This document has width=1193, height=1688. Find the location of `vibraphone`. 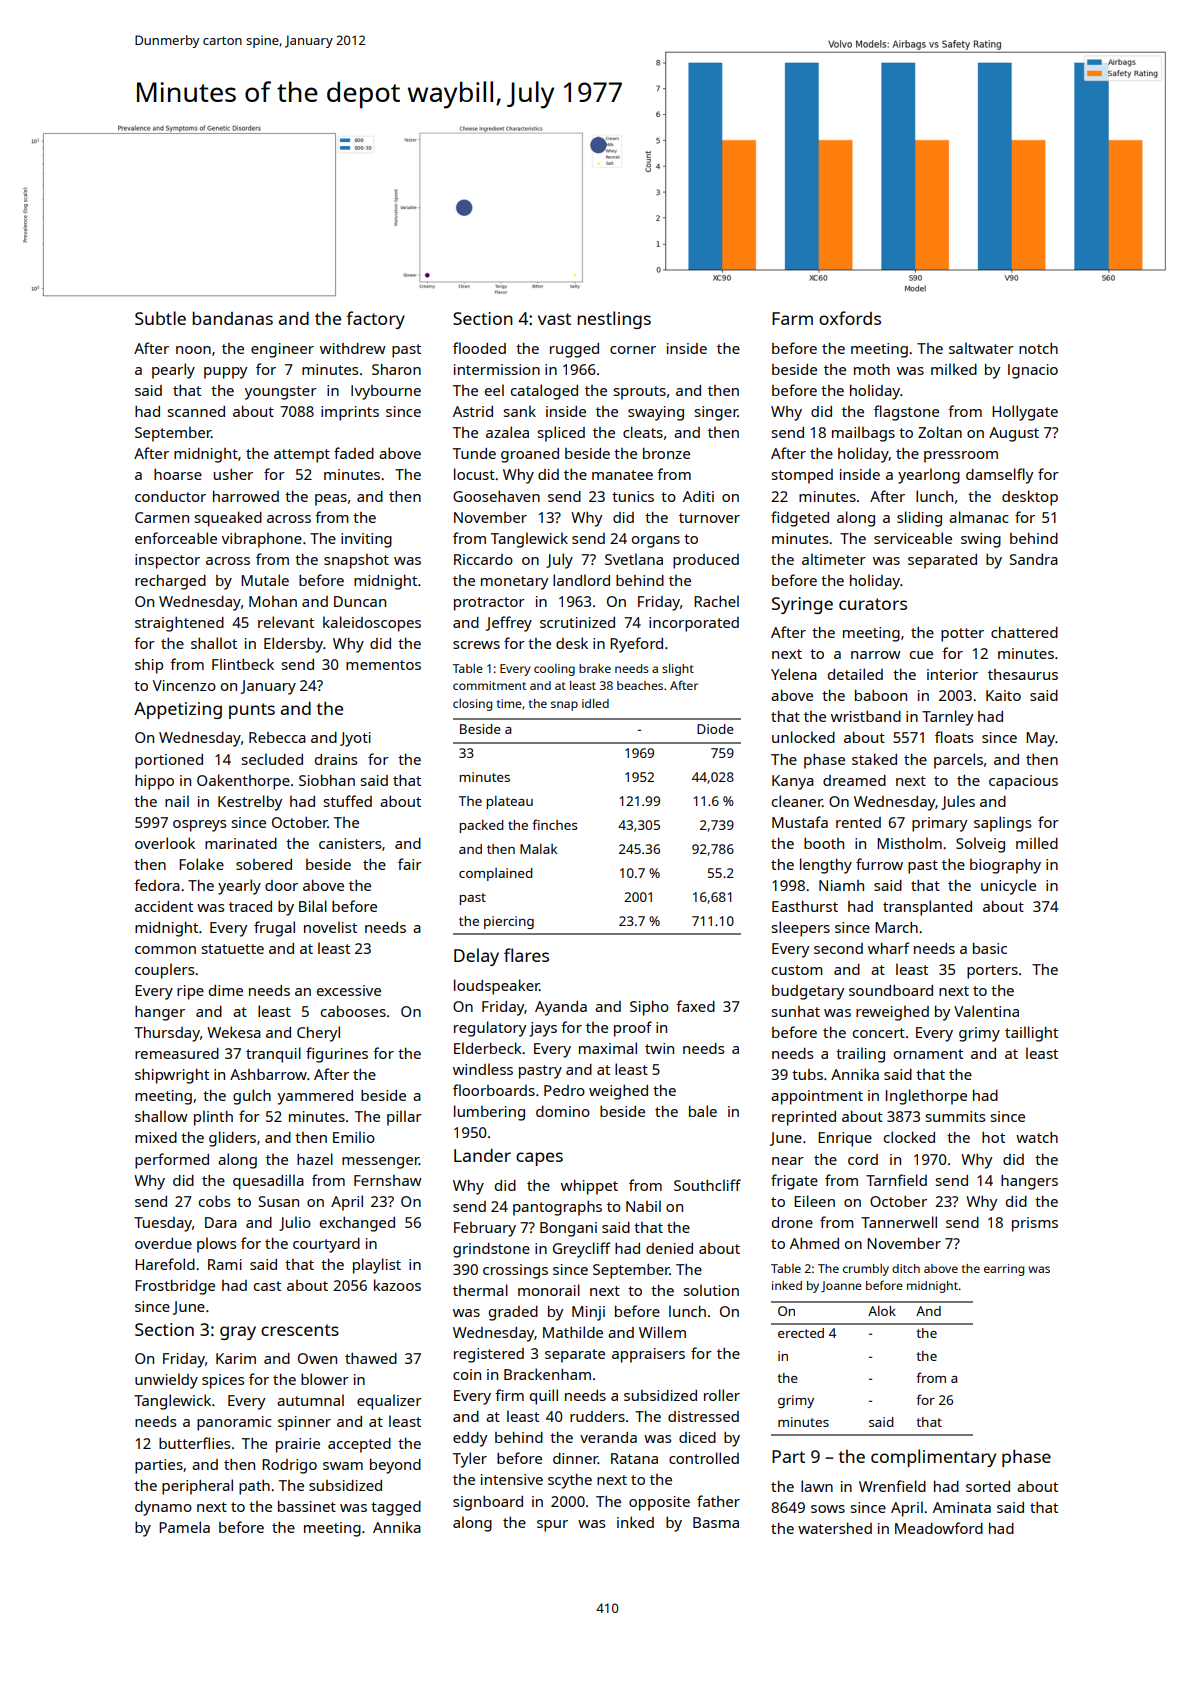

vibraphone is located at coordinates (262, 540).
